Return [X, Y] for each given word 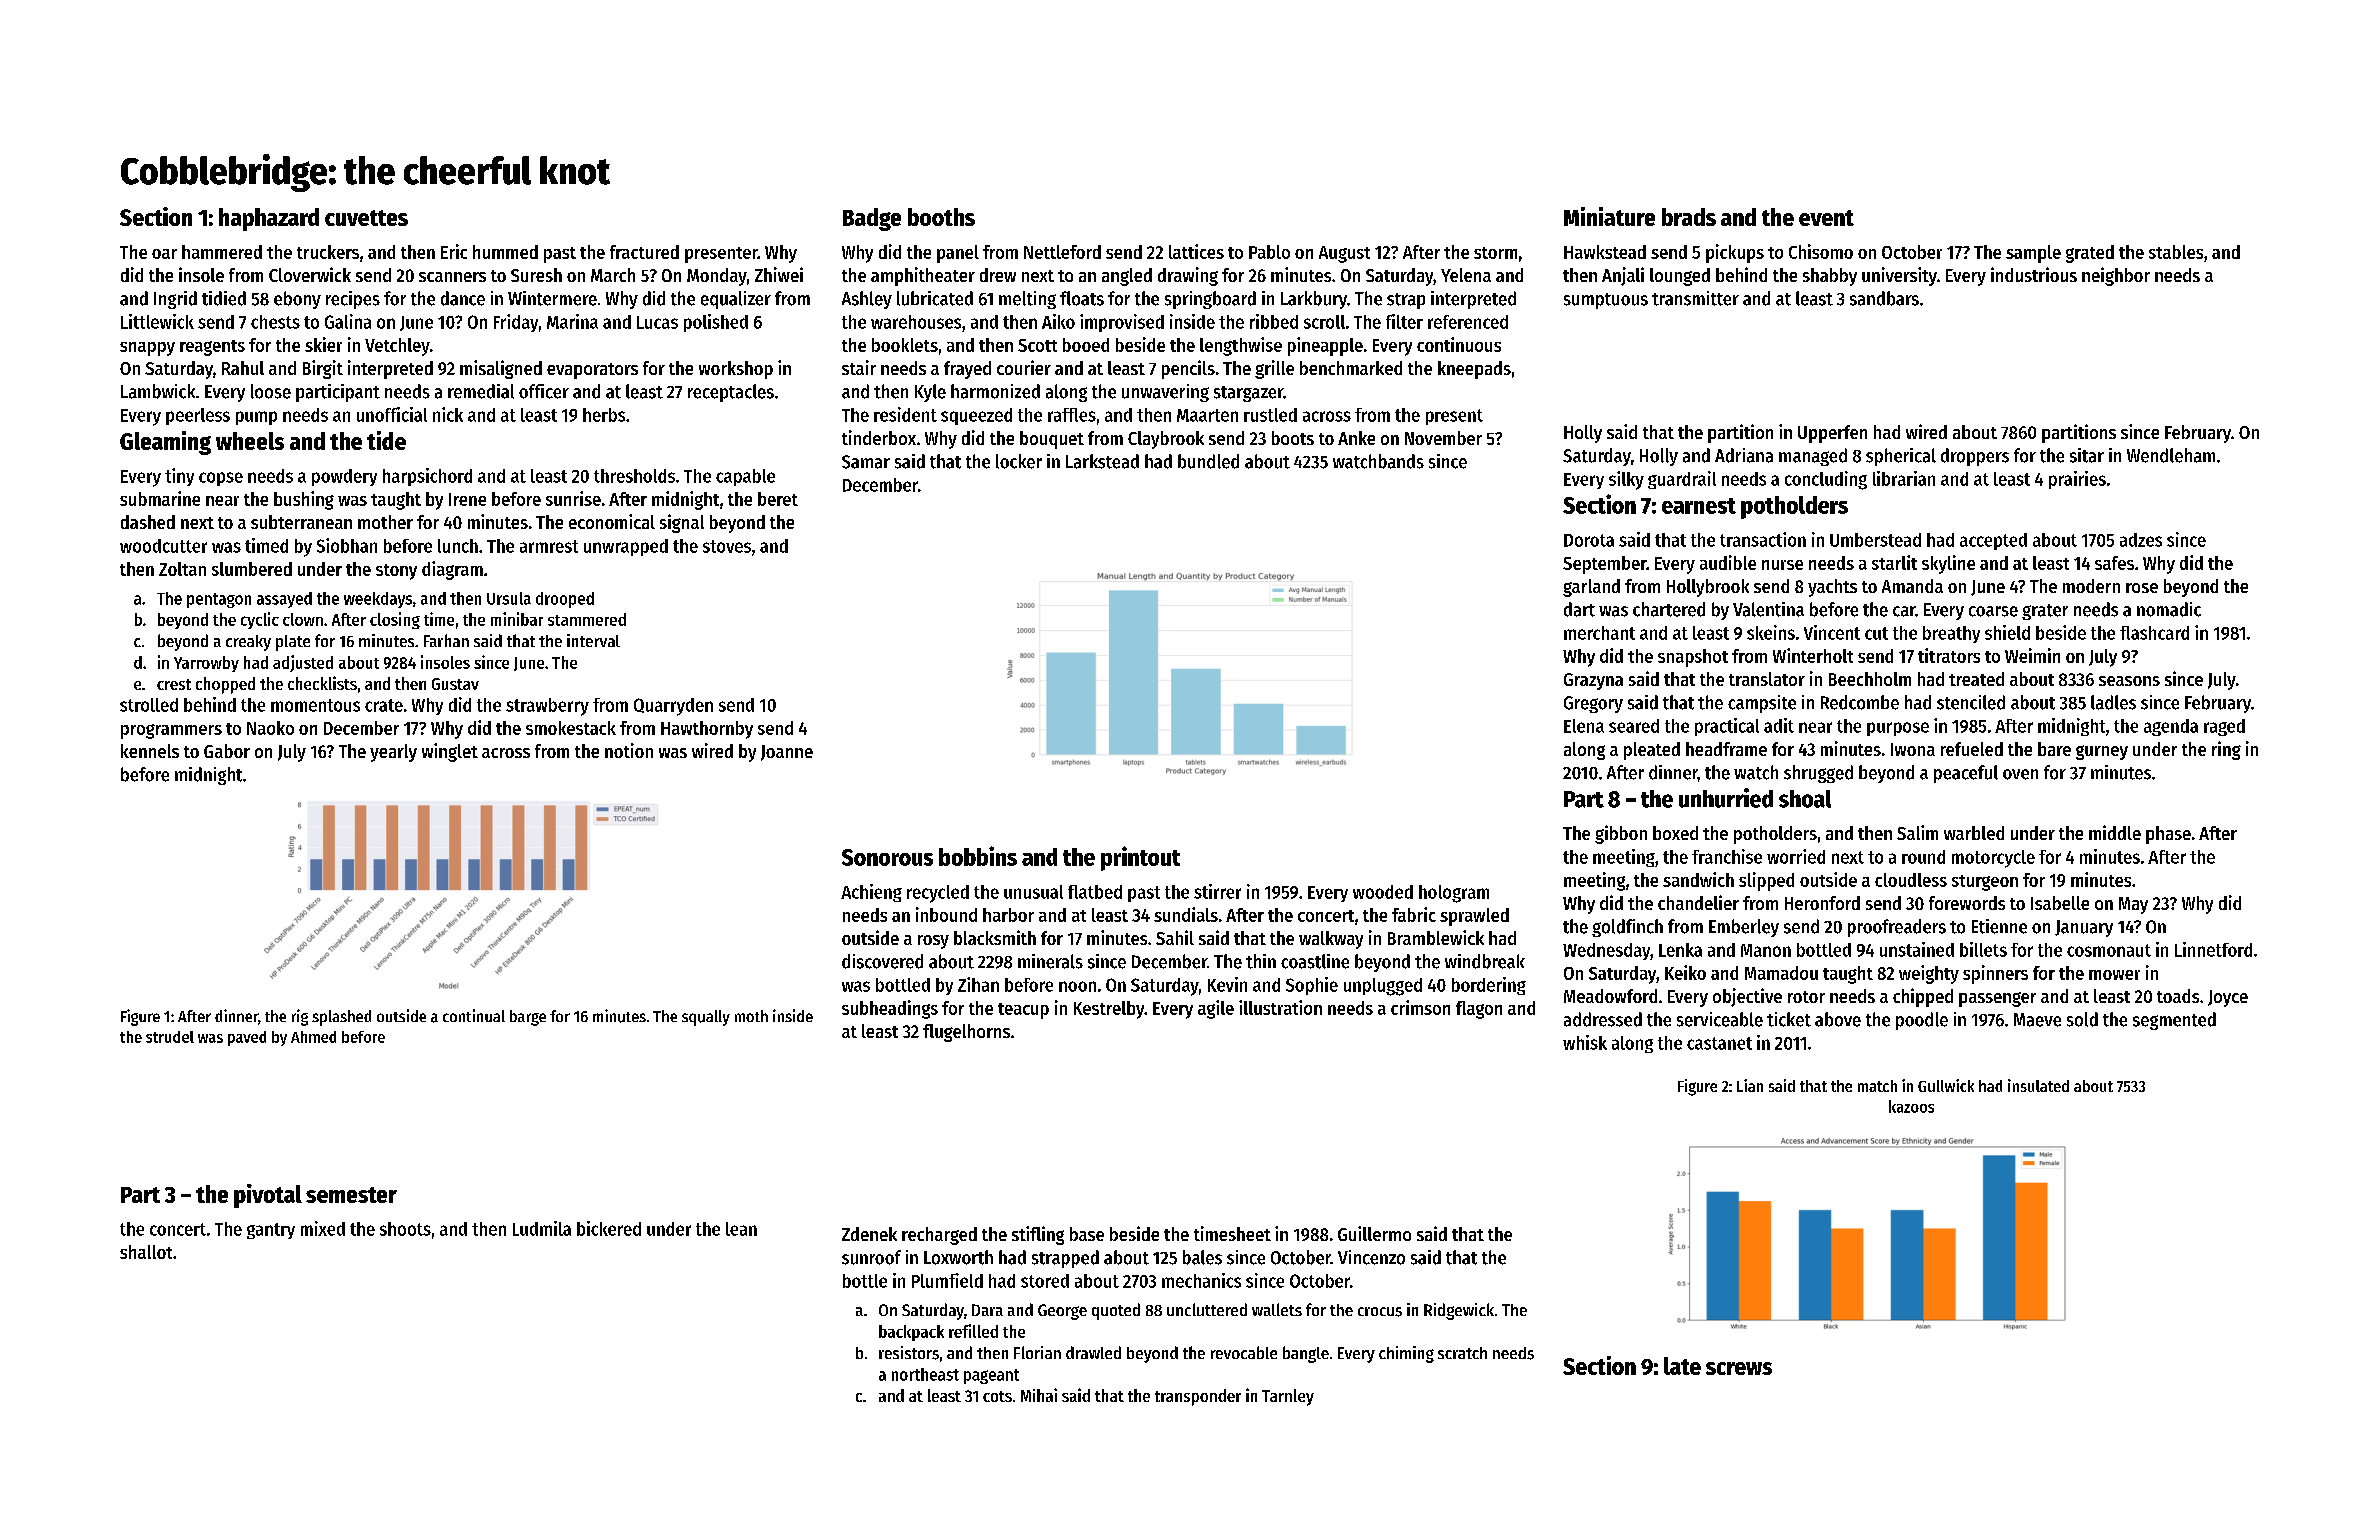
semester [351, 1195]
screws [1739, 1368]
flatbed [1095, 892]
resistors [909, 1353]
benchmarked [1351, 368]
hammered [222, 252]
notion [629, 750]
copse [221, 479]
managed [1813, 457]
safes [2114, 563]
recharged [939, 1236]
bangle [1306, 1354]
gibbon [1621, 834]
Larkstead [1102, 461]
